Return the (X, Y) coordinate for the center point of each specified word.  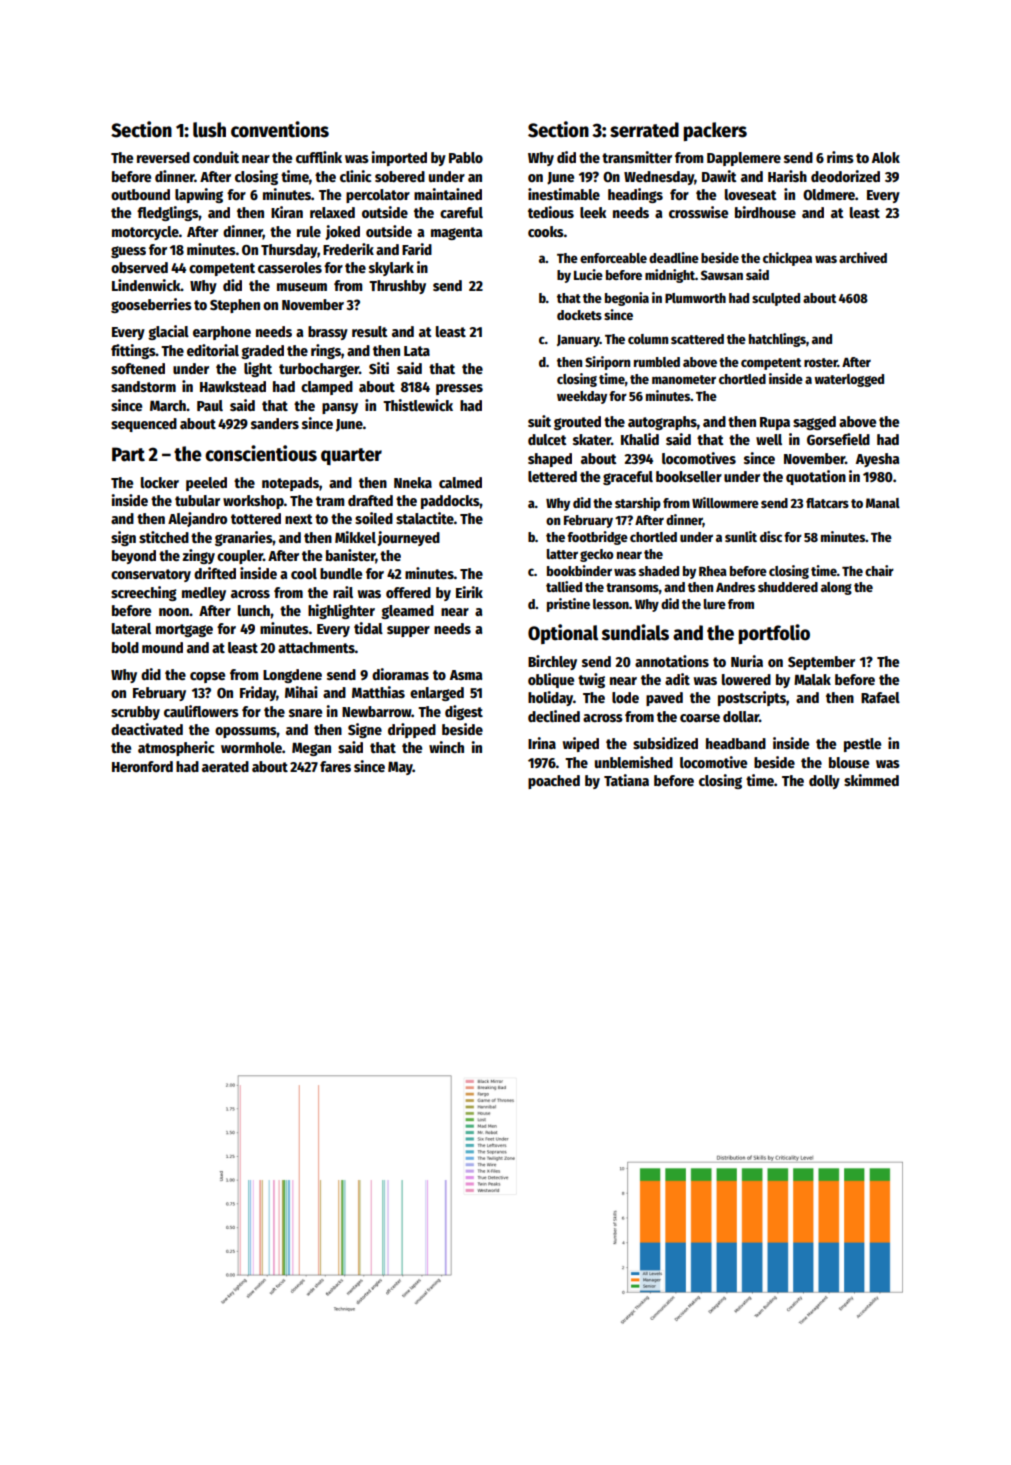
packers (715, 131)
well (769, 439)
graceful (628, 478)
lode (625, 697)
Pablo (466, 157)
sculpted (776, 299)
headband (736, 743)
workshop (253, 502)
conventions (280, 129)
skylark (391, 269)
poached (554, 782)
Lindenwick (146, 285)
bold (125, 647)
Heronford (142, 766)
